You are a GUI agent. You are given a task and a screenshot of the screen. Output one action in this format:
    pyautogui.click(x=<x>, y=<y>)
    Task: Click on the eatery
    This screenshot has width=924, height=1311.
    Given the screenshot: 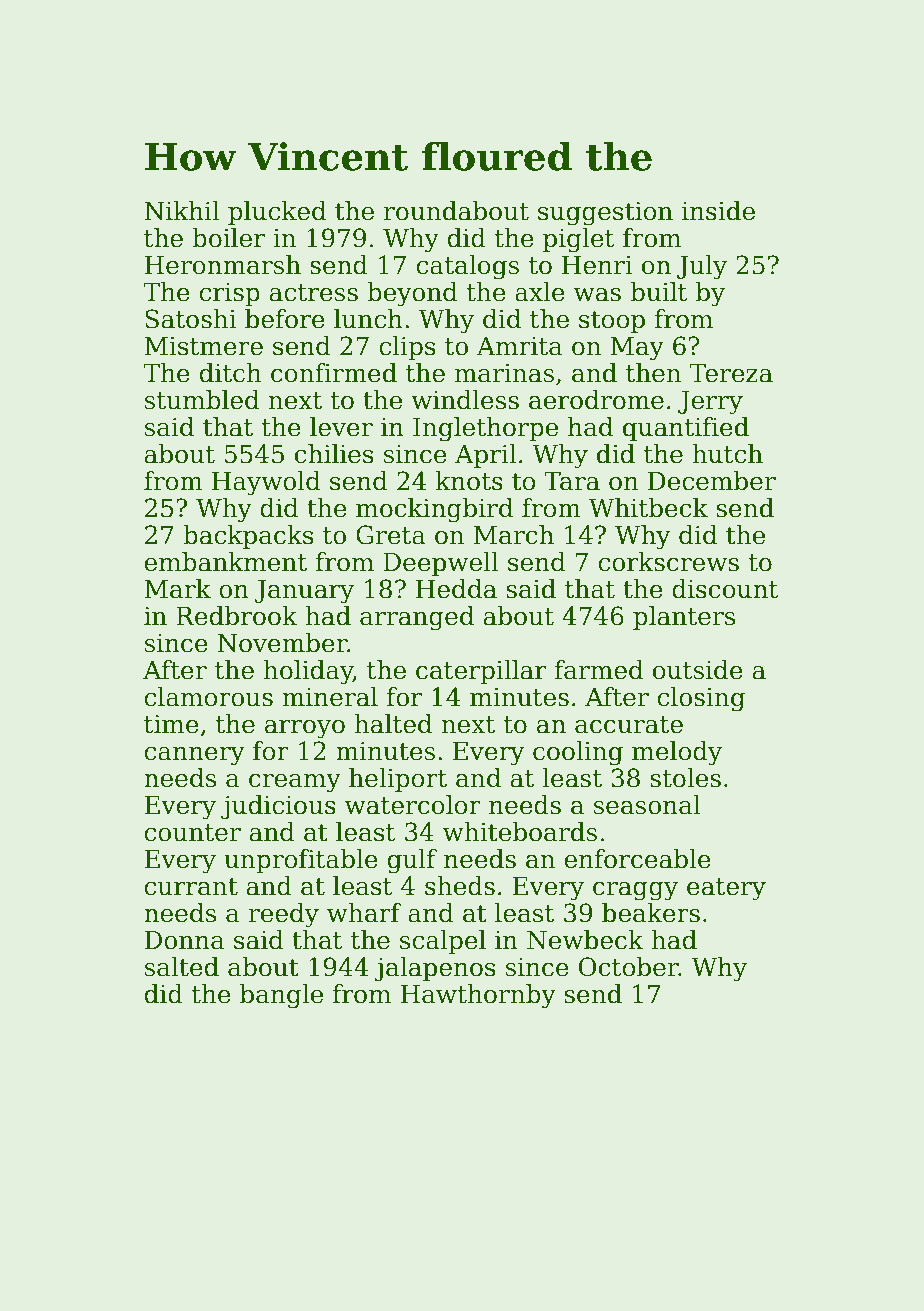 What is the action you would take?
    pyautogui.click(x=726, y=889)
